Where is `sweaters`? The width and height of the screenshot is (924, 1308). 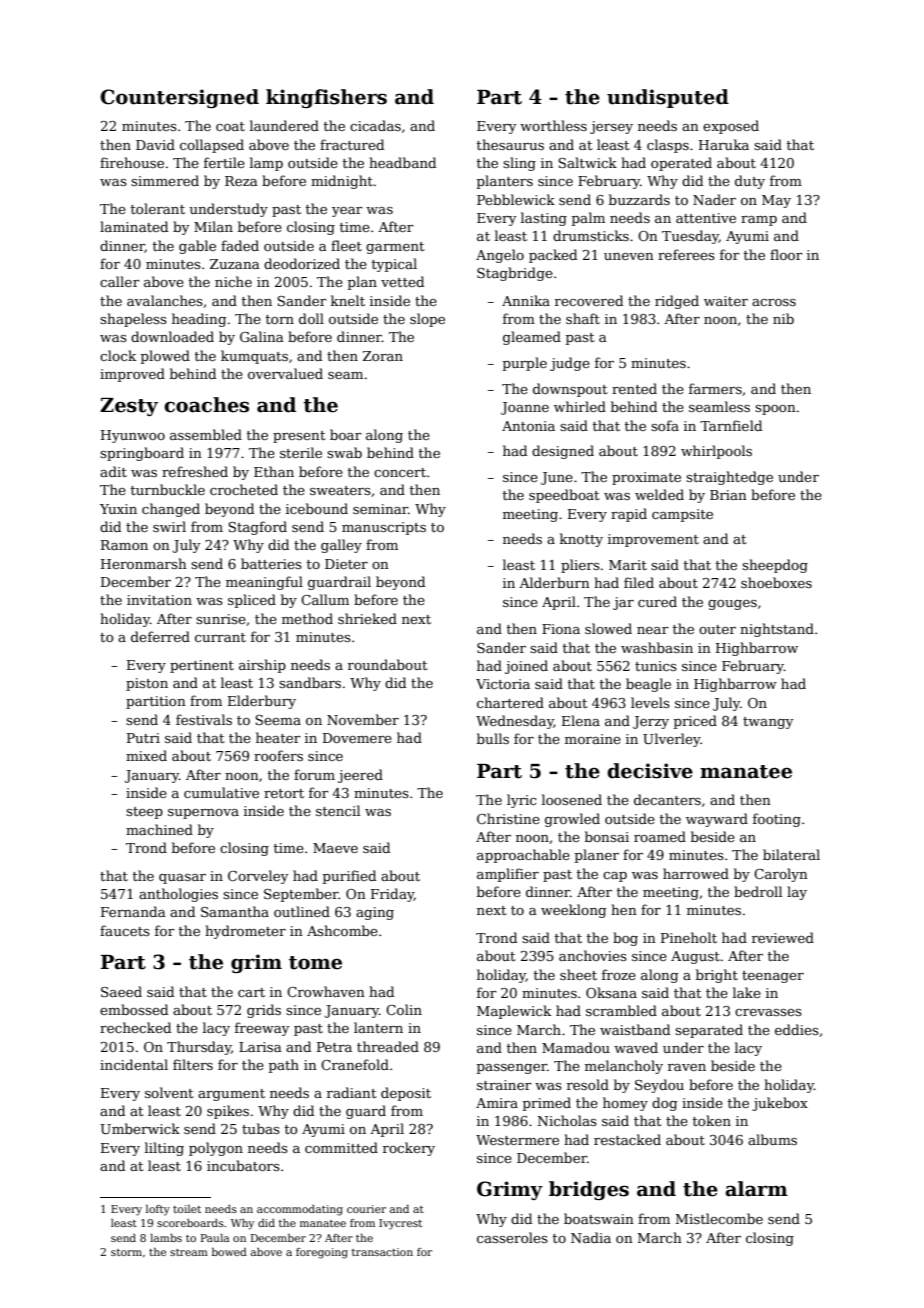 sweaters is located at coordinates (340, 490).
